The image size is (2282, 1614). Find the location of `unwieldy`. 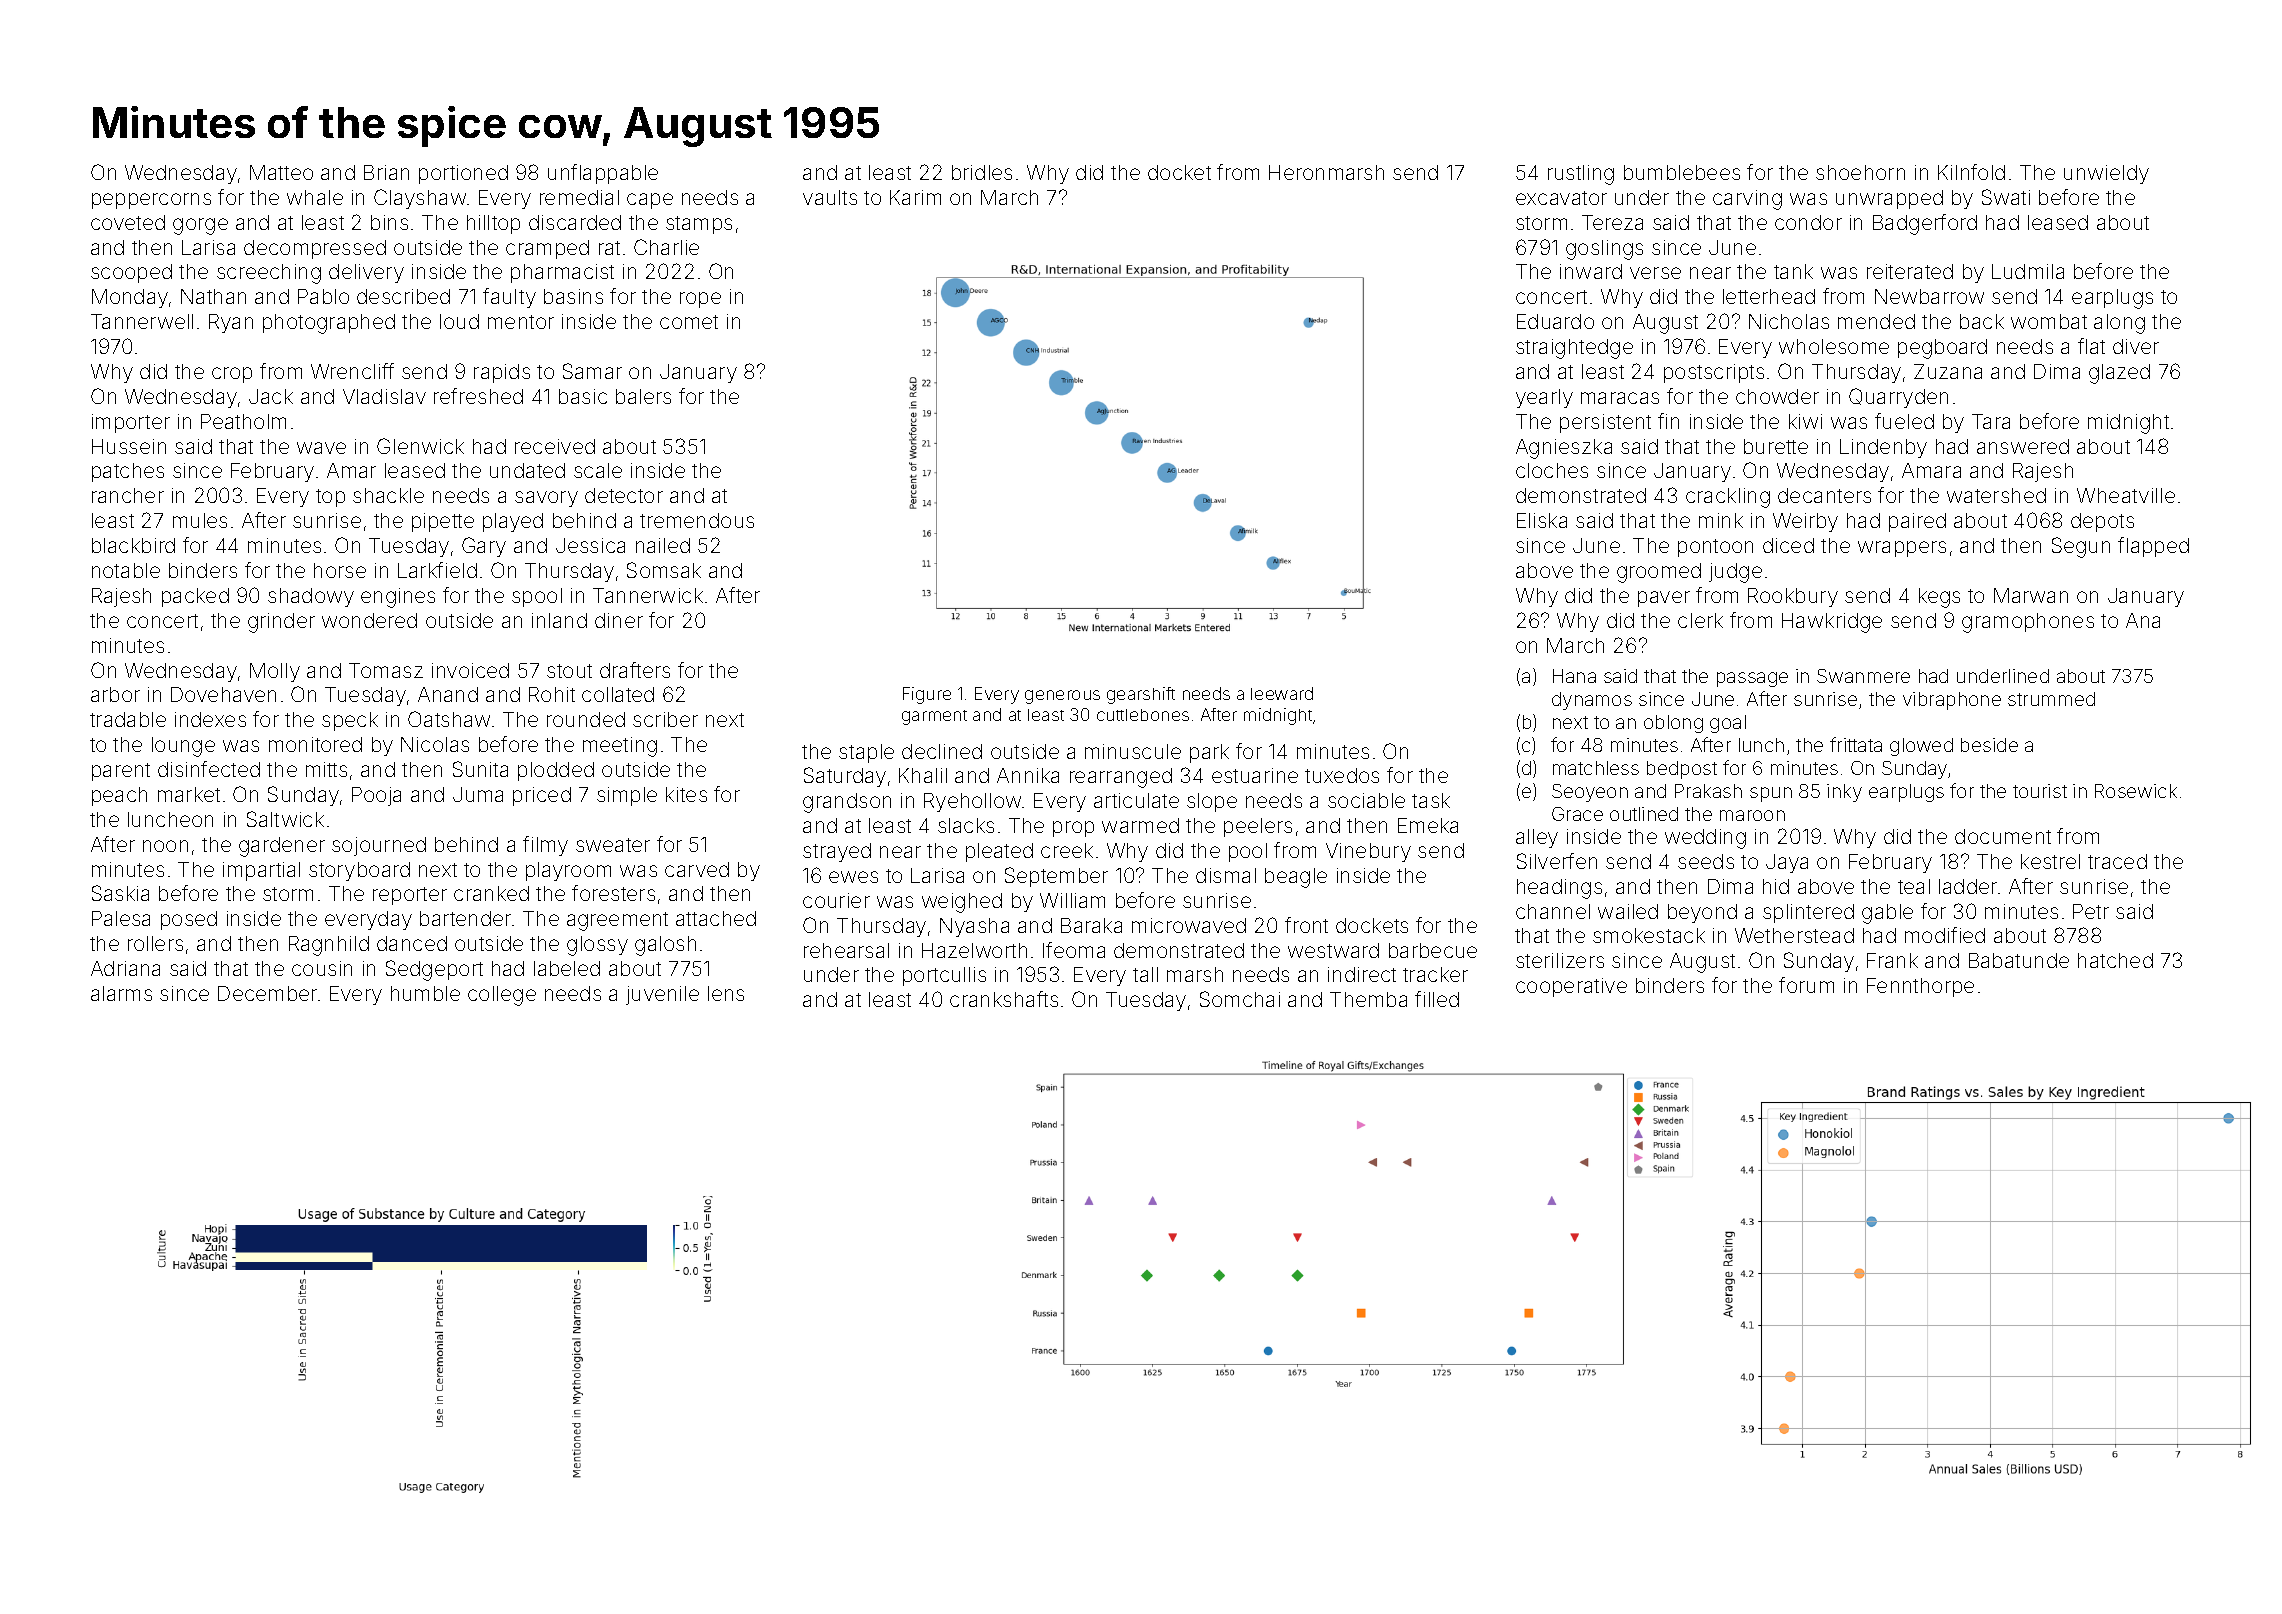

unwieldy is located at coordinates (2106, 174).
